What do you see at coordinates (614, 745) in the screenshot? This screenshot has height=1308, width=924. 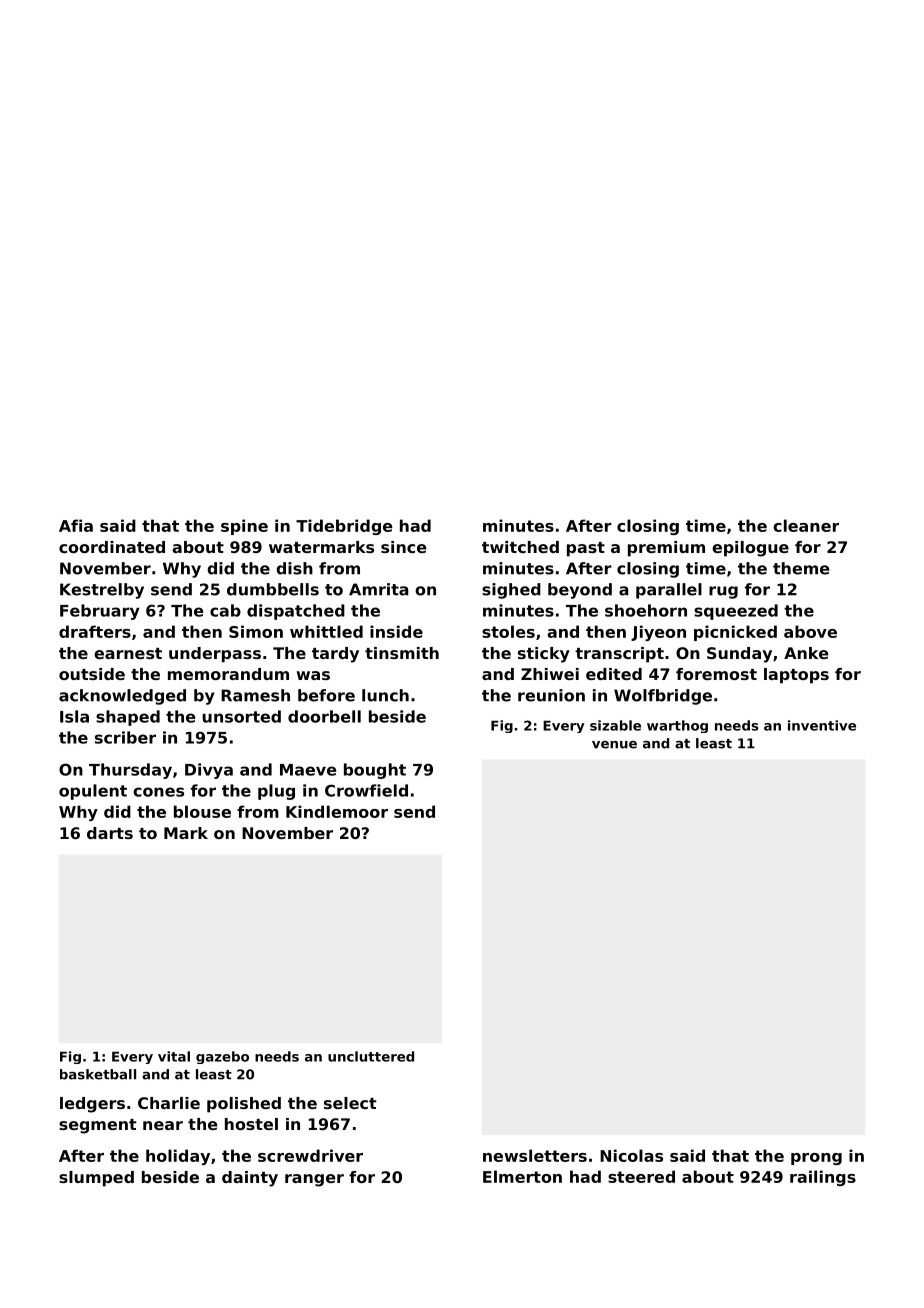 I see `venue` at bounding box center [614, 745].
